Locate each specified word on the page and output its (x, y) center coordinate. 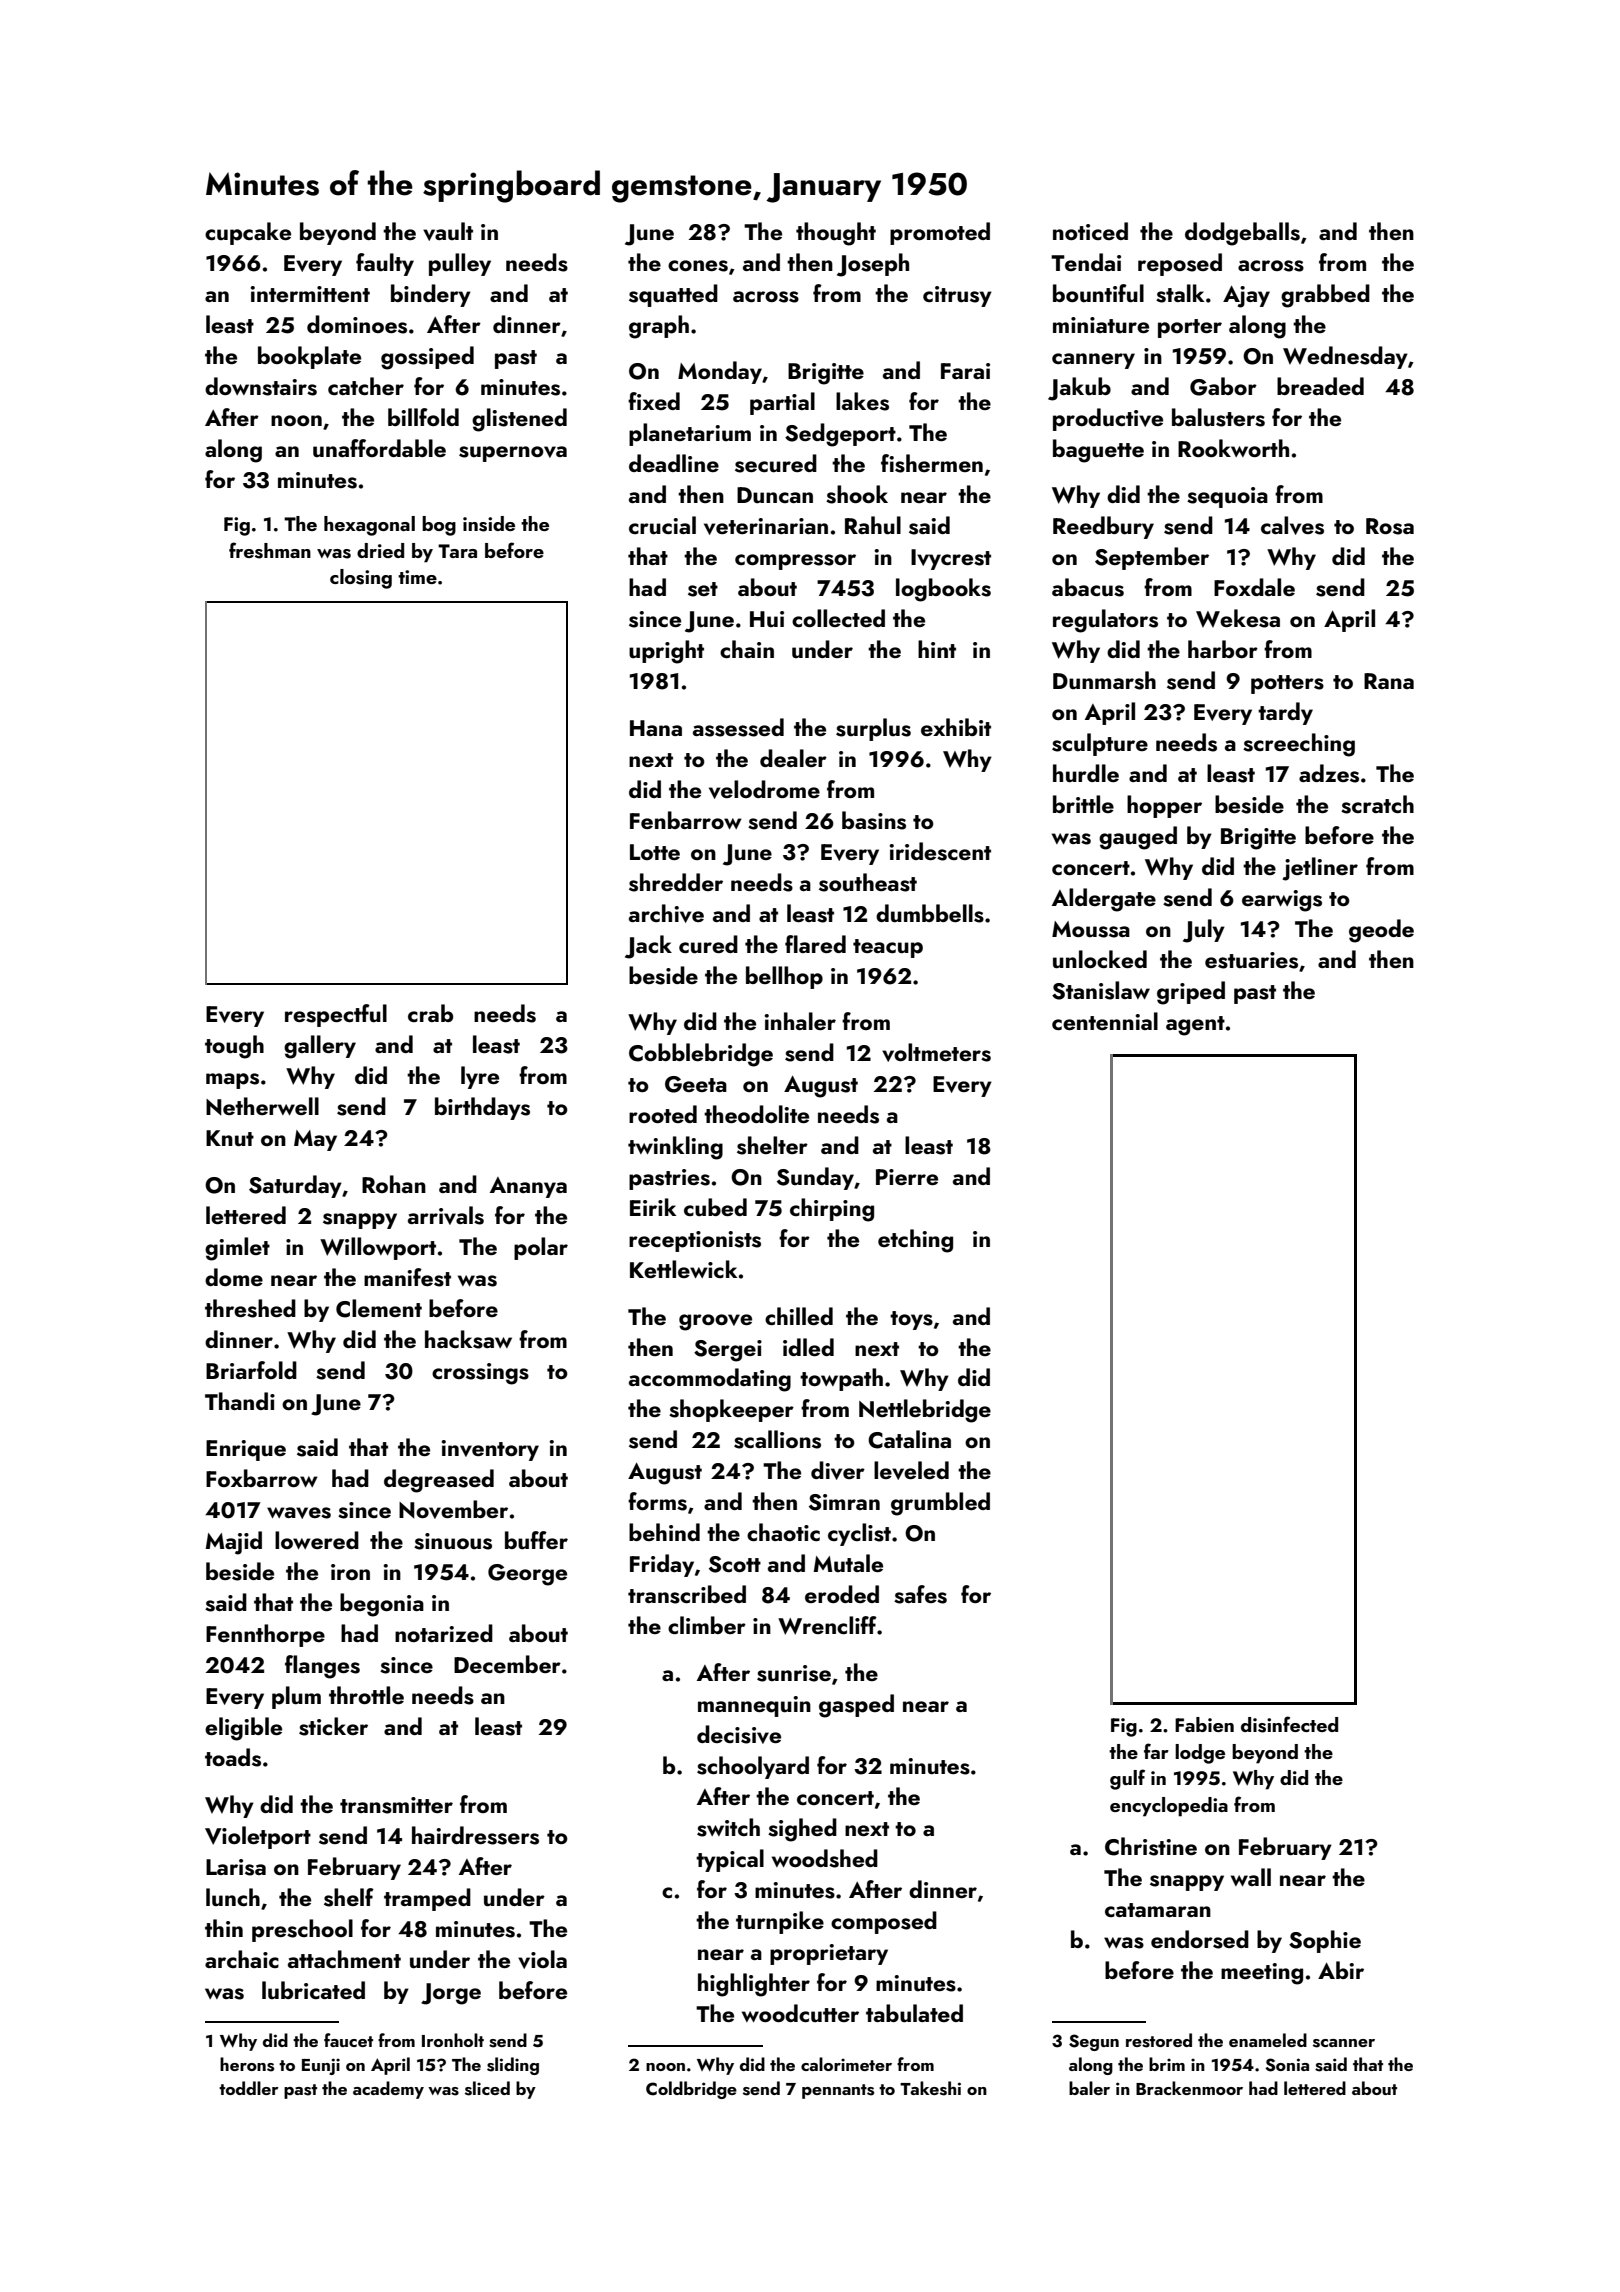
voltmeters (936, 1052)
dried (380, 550)
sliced (487, 2088)
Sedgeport (840, 435)
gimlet (237, 1249)
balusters (1218, 417)
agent (1195, 1026)
